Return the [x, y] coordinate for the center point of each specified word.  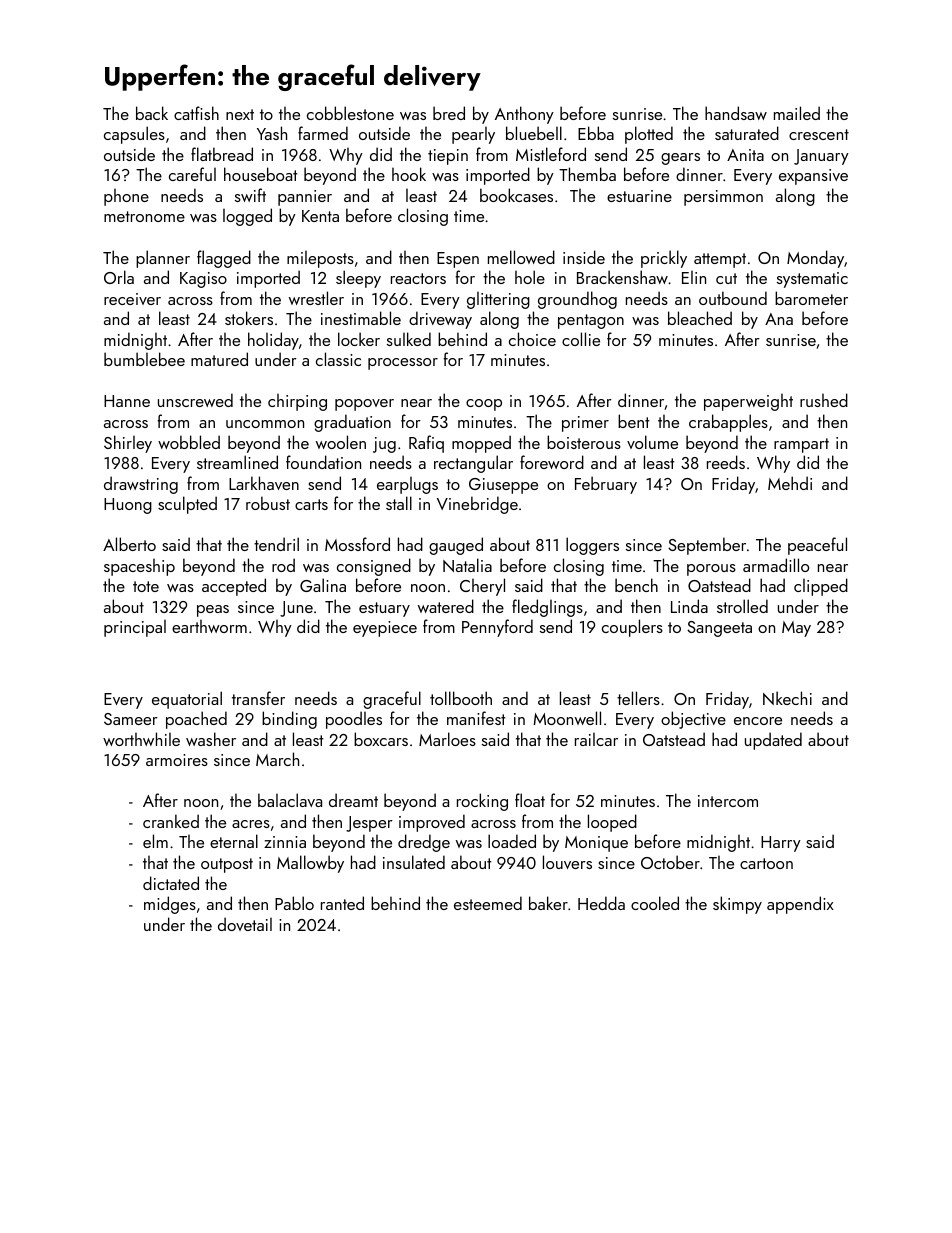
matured [219, 359]
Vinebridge [477, 505]
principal [135, 628]
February [606, 485]
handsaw [736, 113]
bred [449, 113]
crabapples [728, 423]
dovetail [245, 924]
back [152, 113]
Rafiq [426, 444]
